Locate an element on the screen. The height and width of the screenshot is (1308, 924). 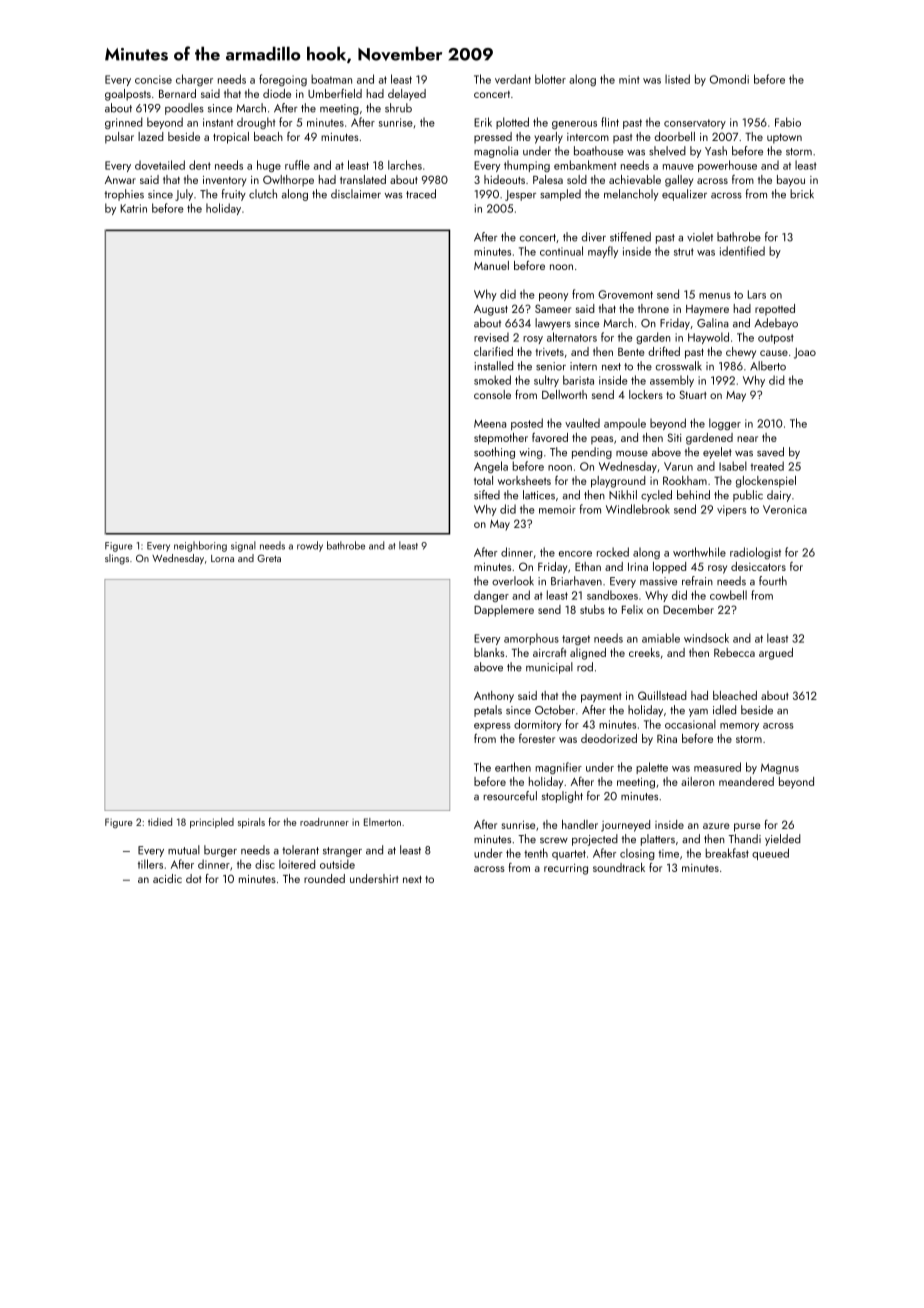
Varun is located at coordinates (678, 466).
